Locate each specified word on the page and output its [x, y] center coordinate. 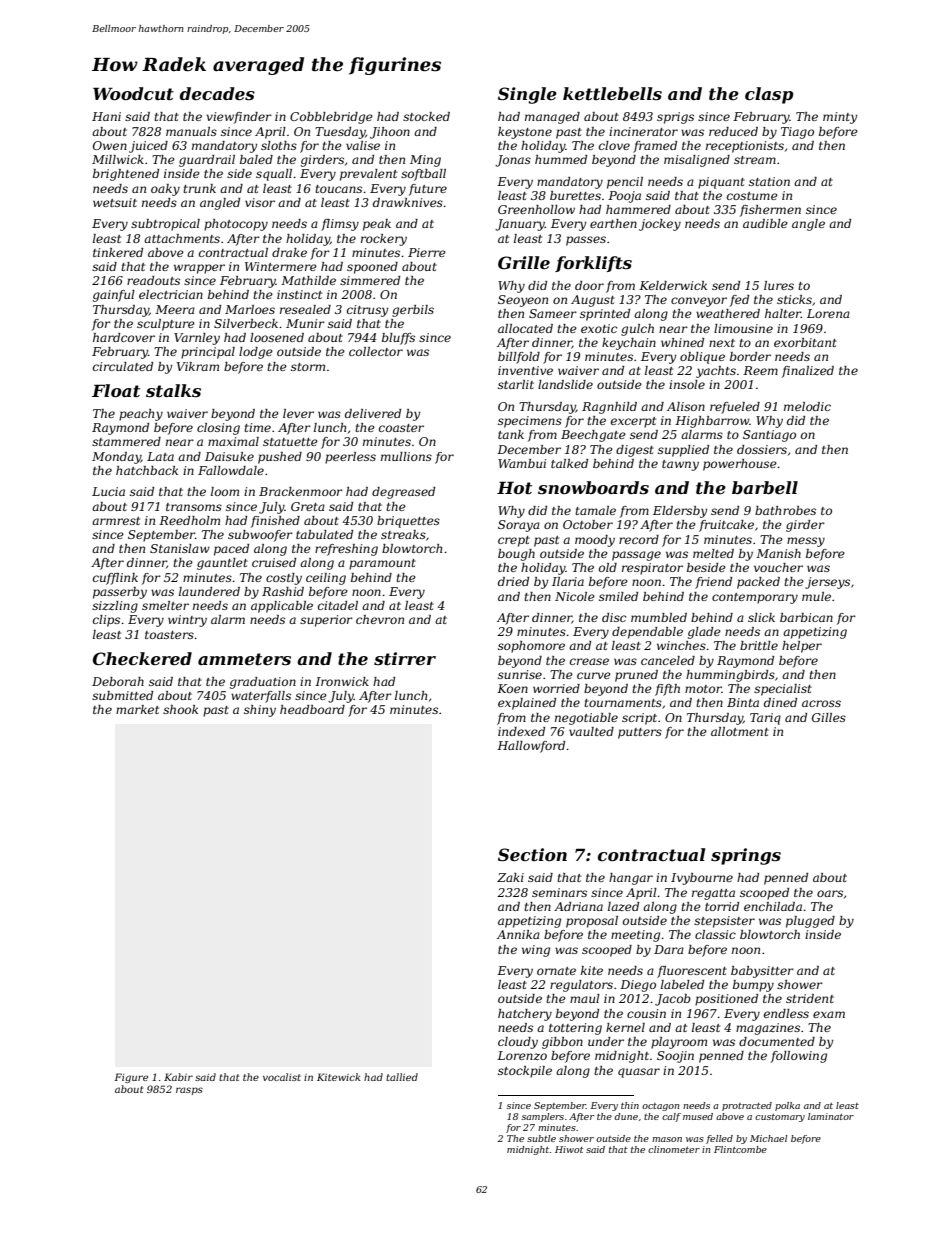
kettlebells [612, 93]
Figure [131, 1078]
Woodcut [133, 93]
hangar [631, 879]
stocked [426, 116]
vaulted [591, 731]
